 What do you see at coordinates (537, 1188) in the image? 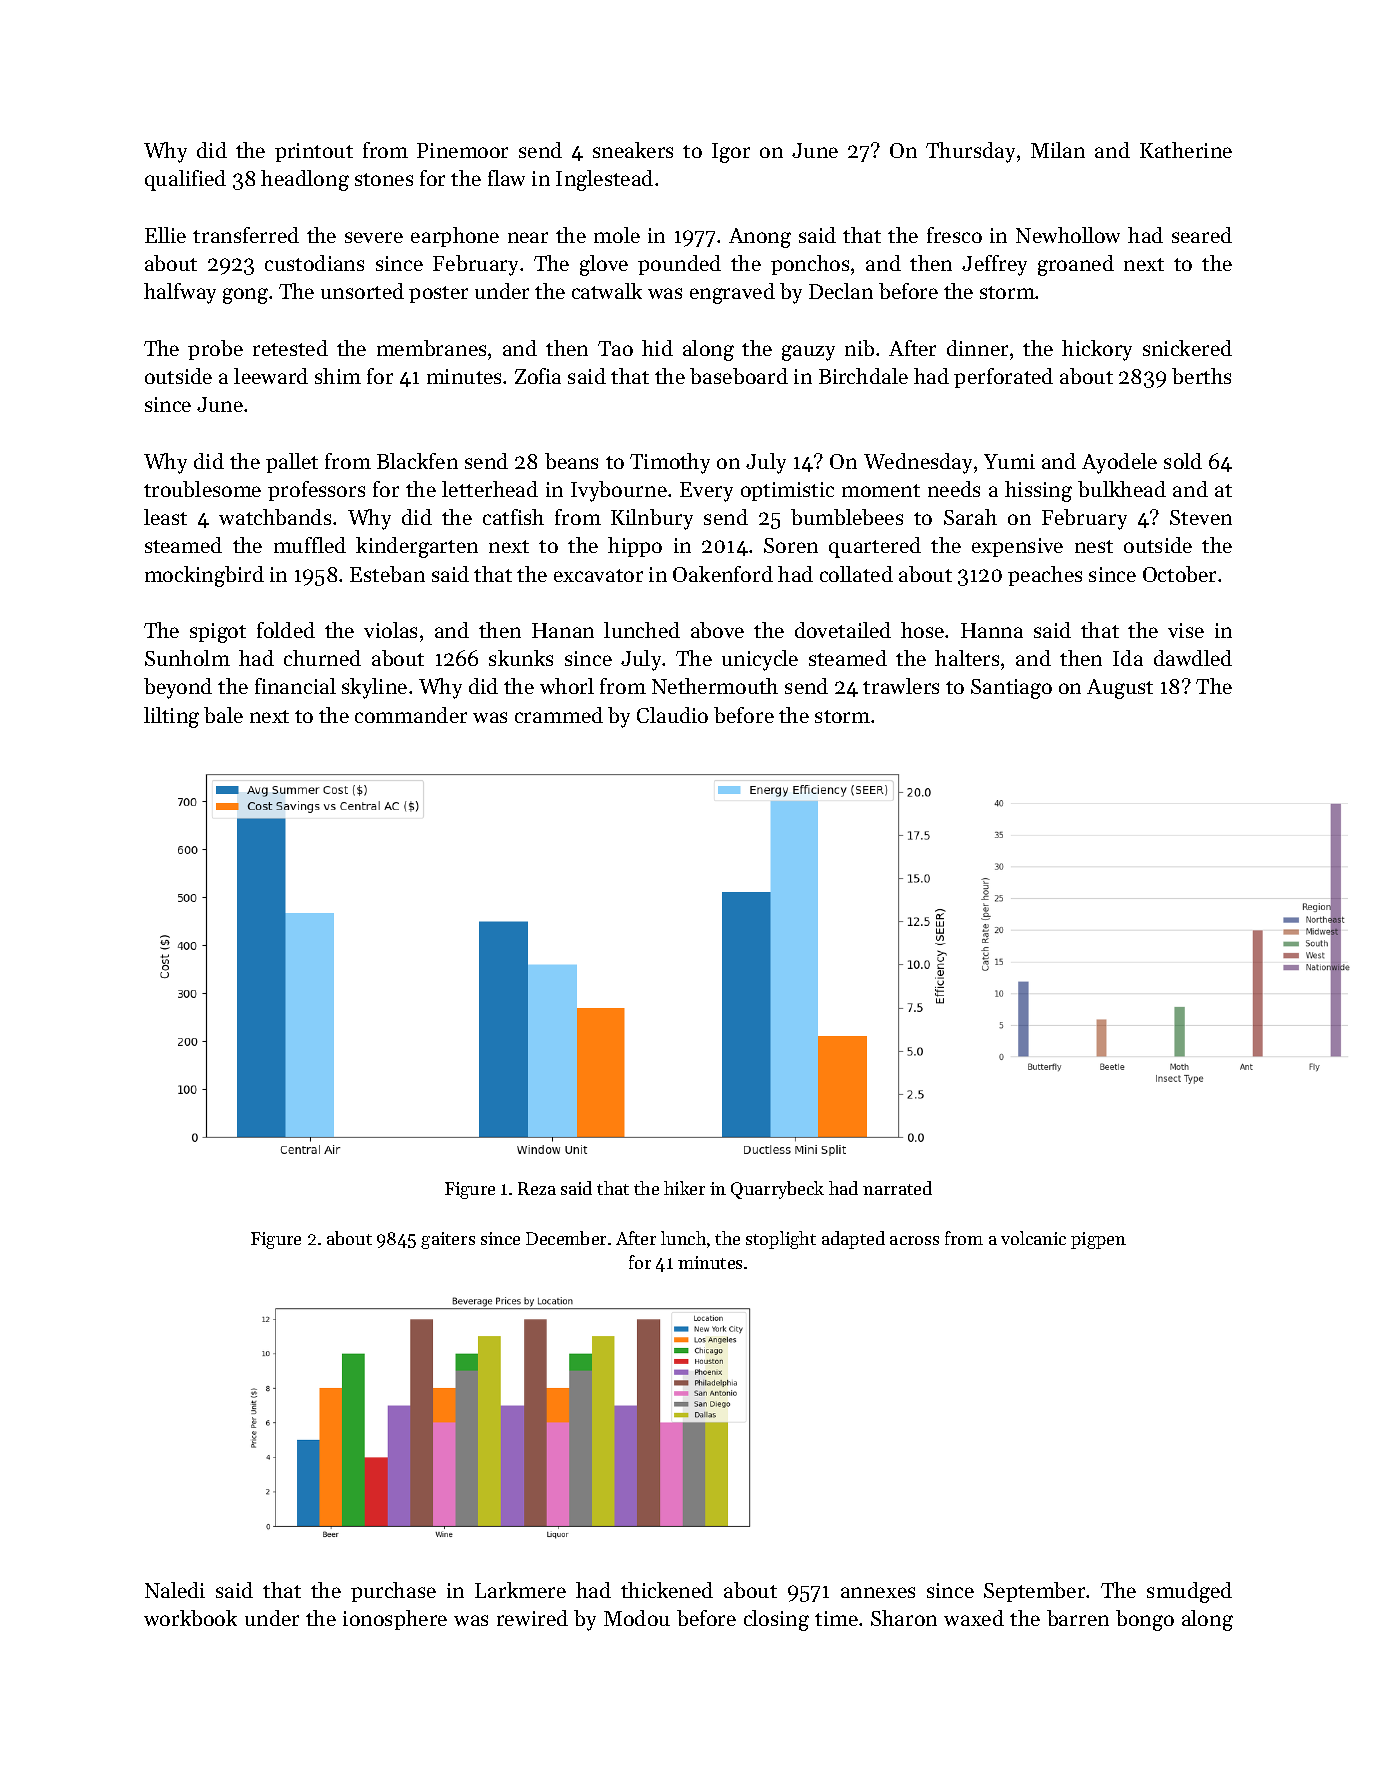
I see `Reza` at bounding box center [537, 1188].
